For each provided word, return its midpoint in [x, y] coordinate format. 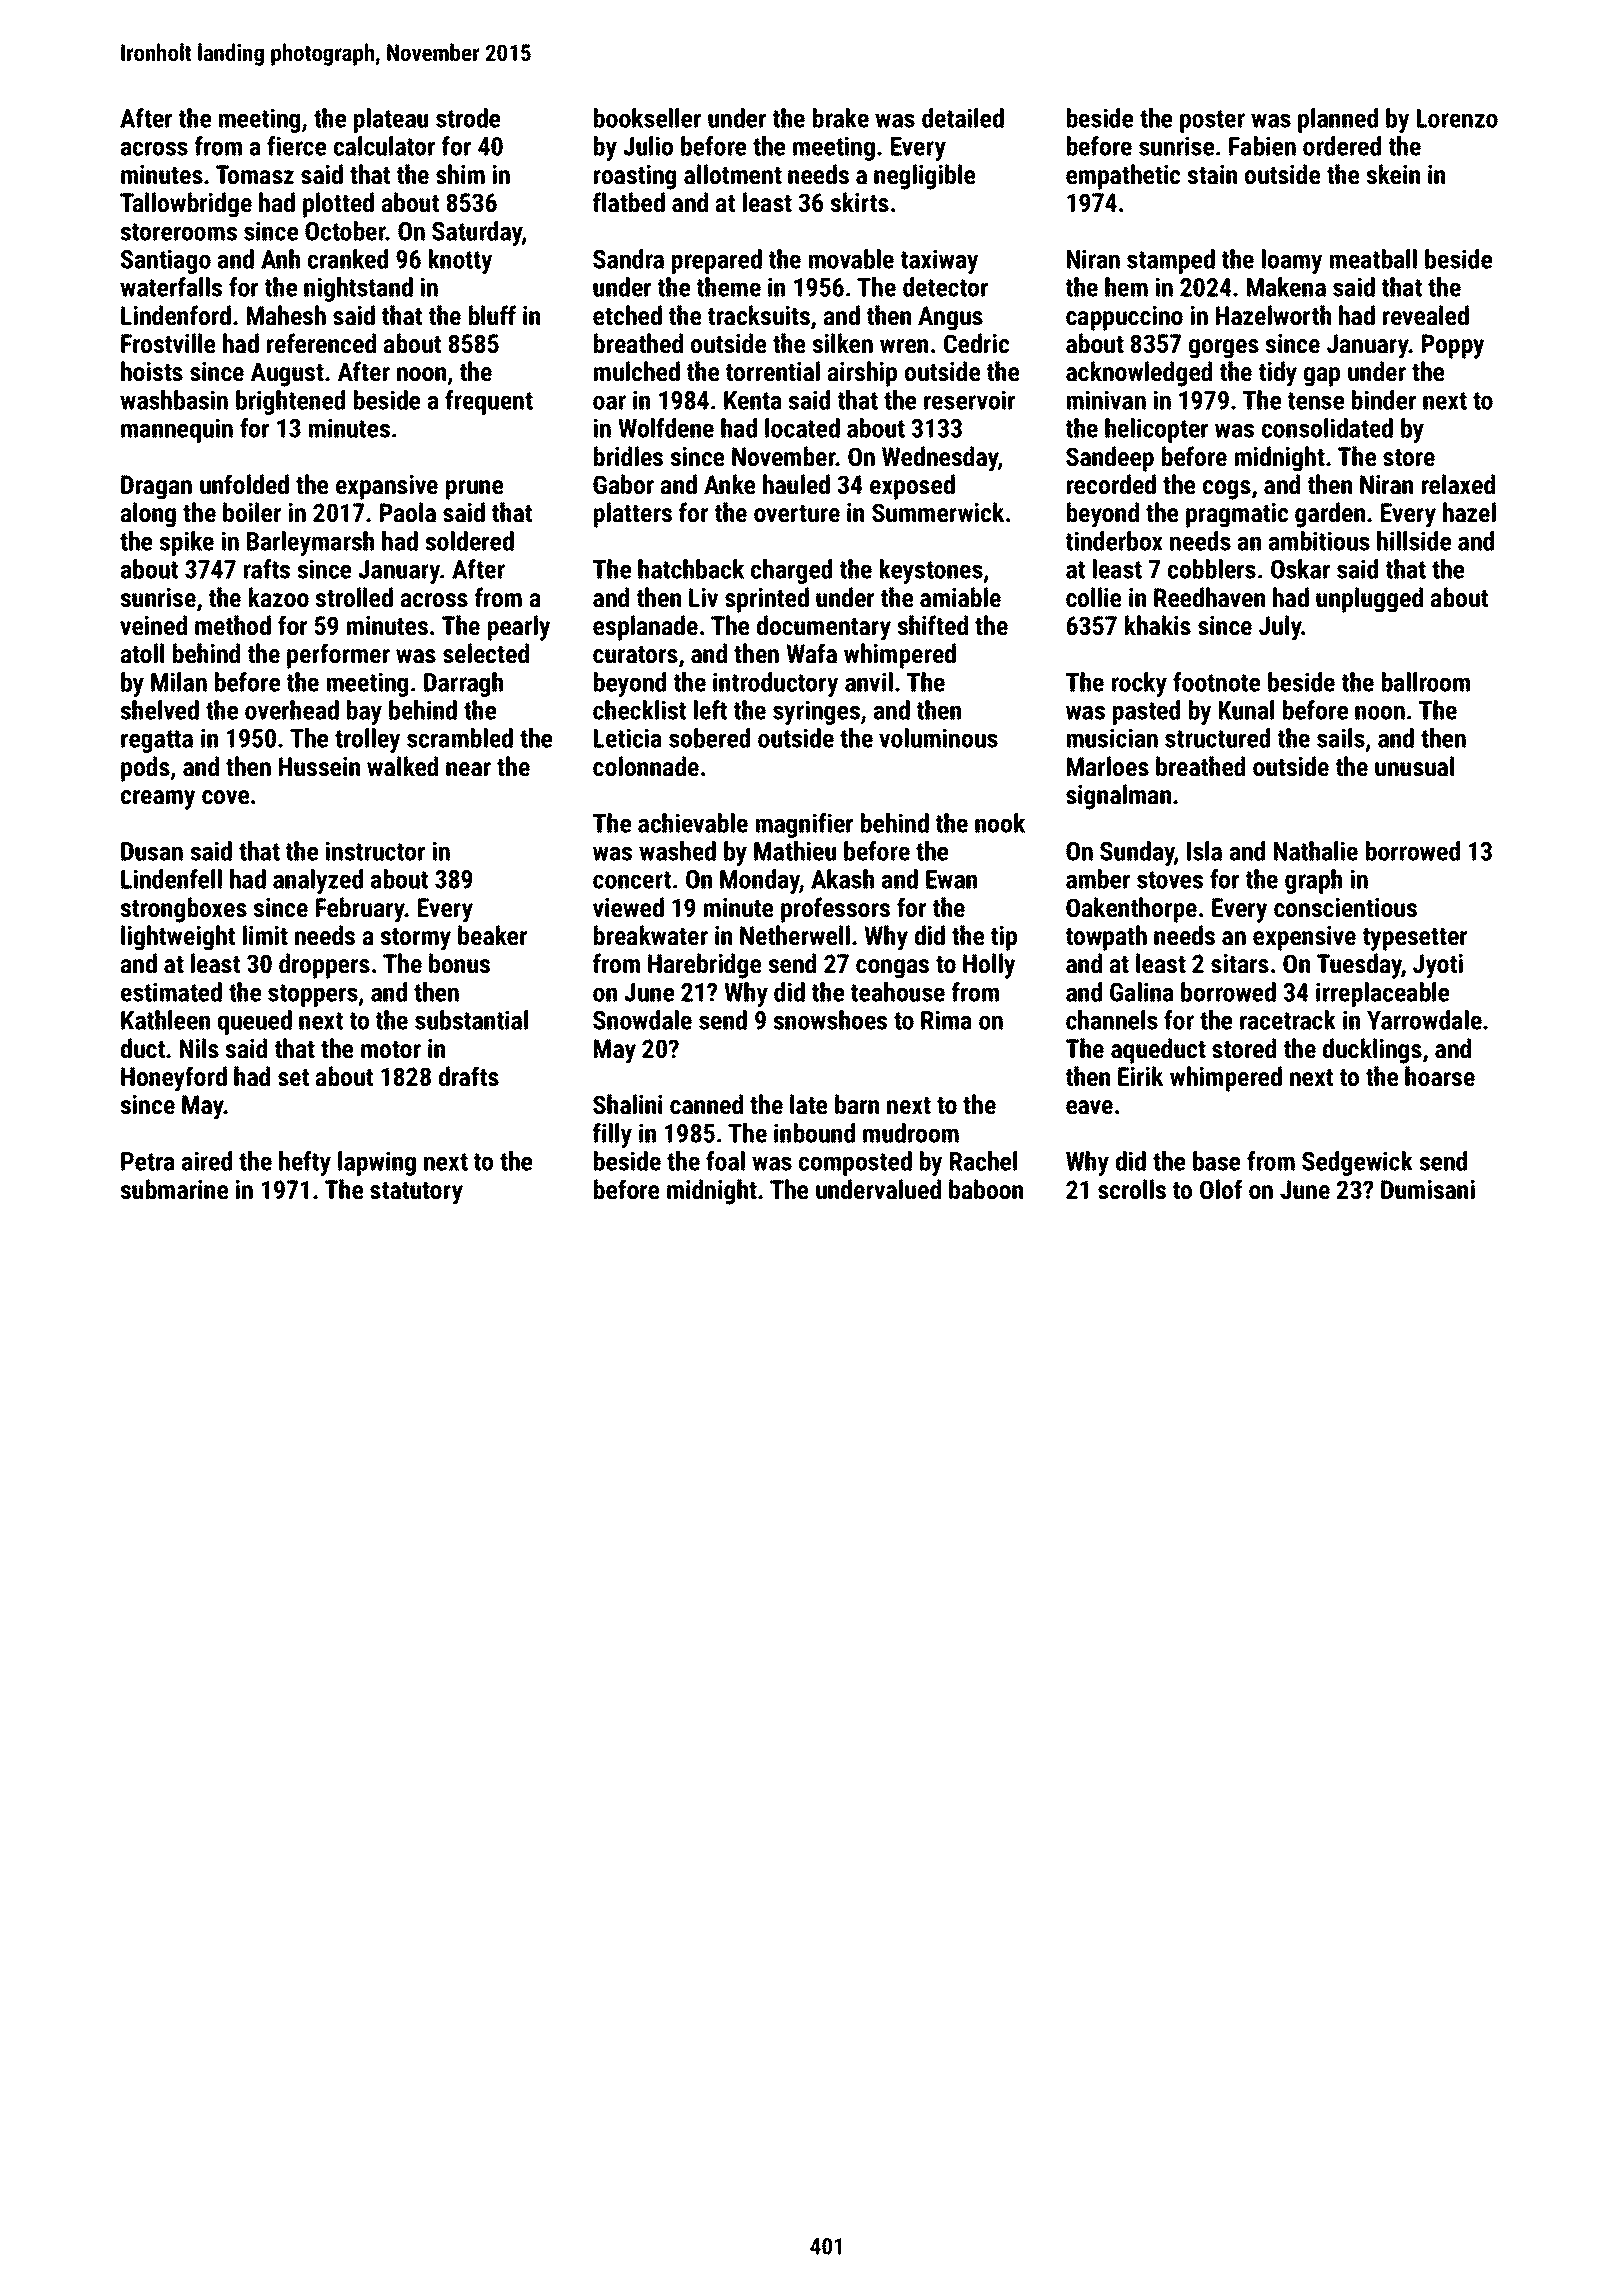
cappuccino [1124, 318]
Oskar [1300, 569]
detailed [963, 118]
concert [632, 880]
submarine [174, 1189]
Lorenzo [1457, 118]
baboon [986, 1189]
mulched [637, 371]
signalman [1118, 797]
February [360, 910]
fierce [296, 146]
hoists [152, 371]
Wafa [811, 653]
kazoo [279, 597]
